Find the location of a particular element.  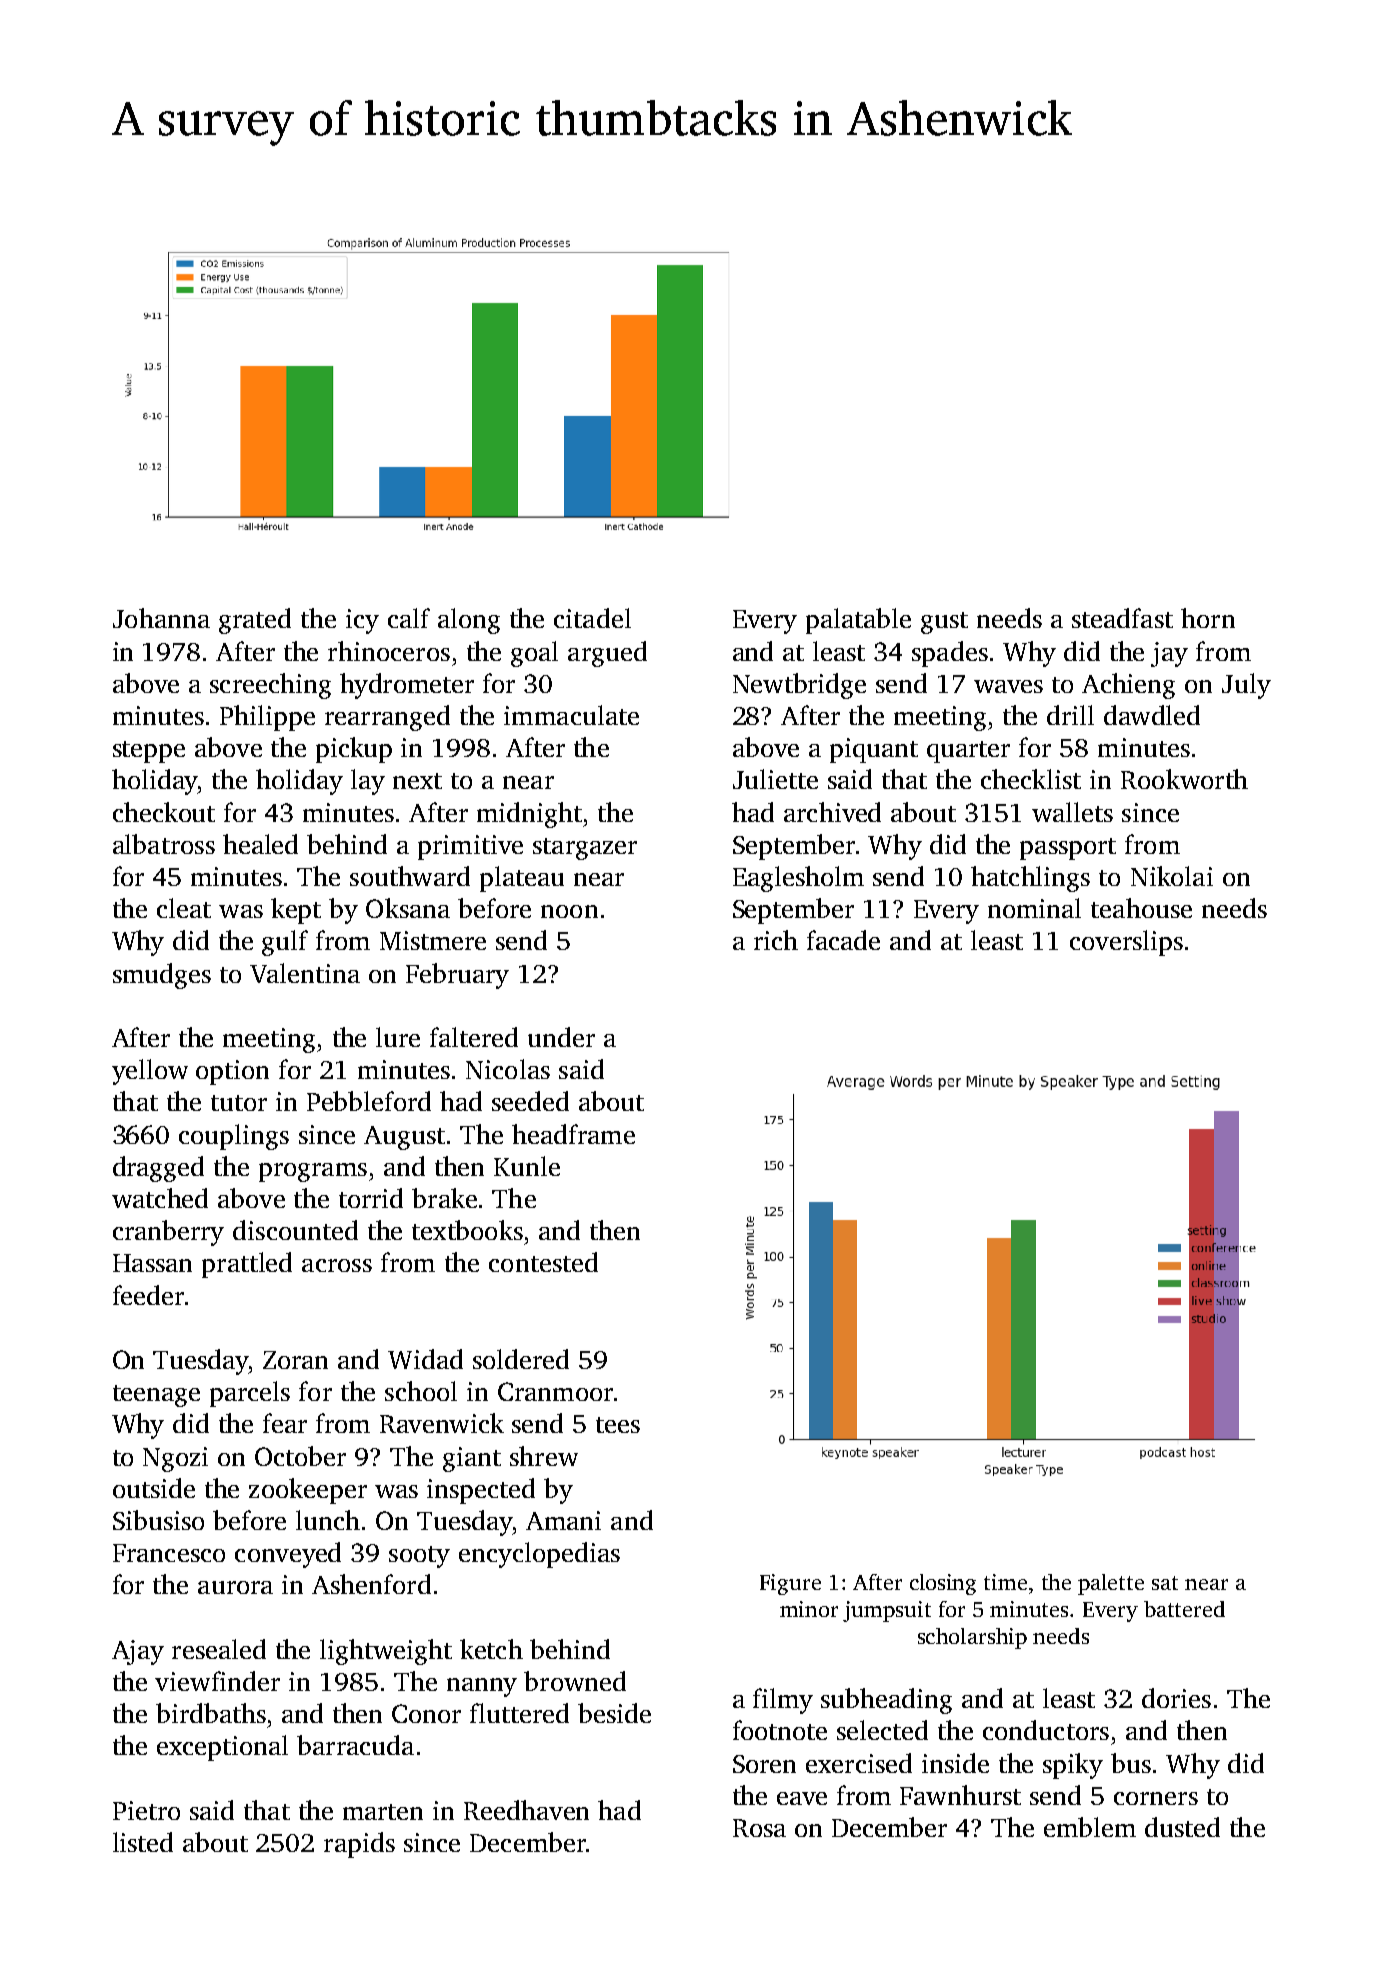

jumpsuit is located at coordinates (887, 1611).
